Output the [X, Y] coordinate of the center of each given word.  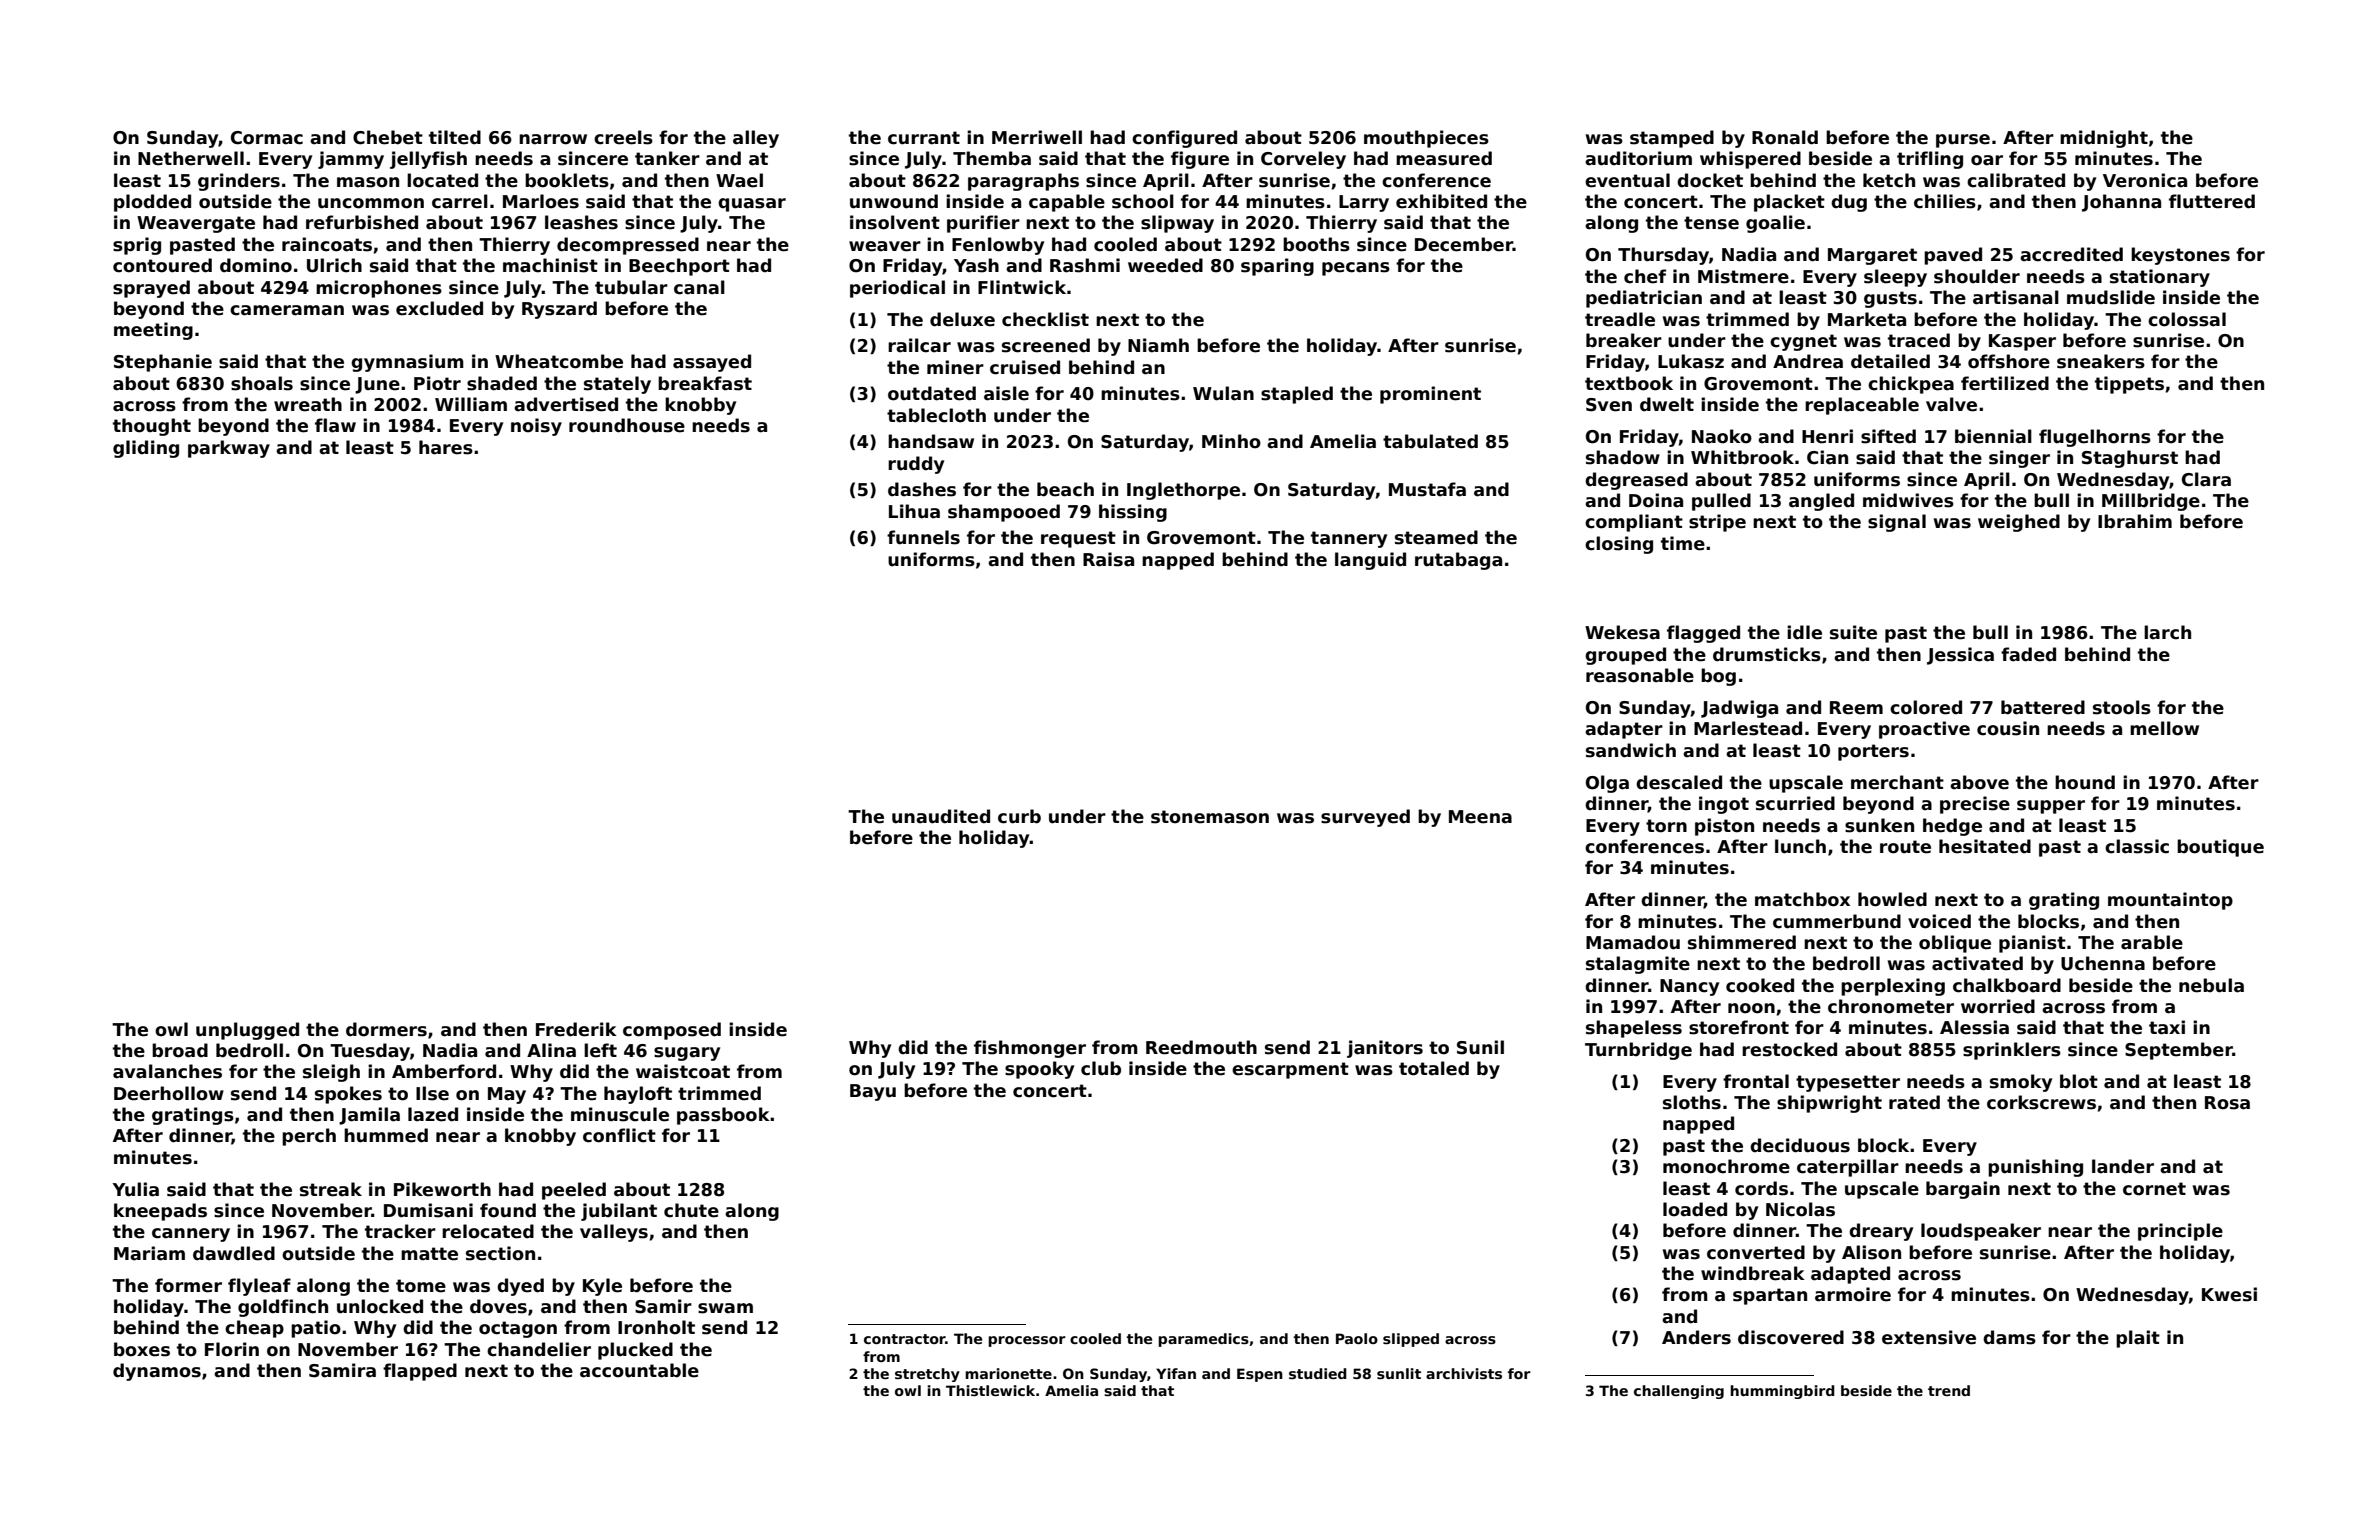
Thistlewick [990, 1390]
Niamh [1158, 345]
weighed [2019, 523]
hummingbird [1782, 1392]
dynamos [157, 1372]
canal [699, 287]
